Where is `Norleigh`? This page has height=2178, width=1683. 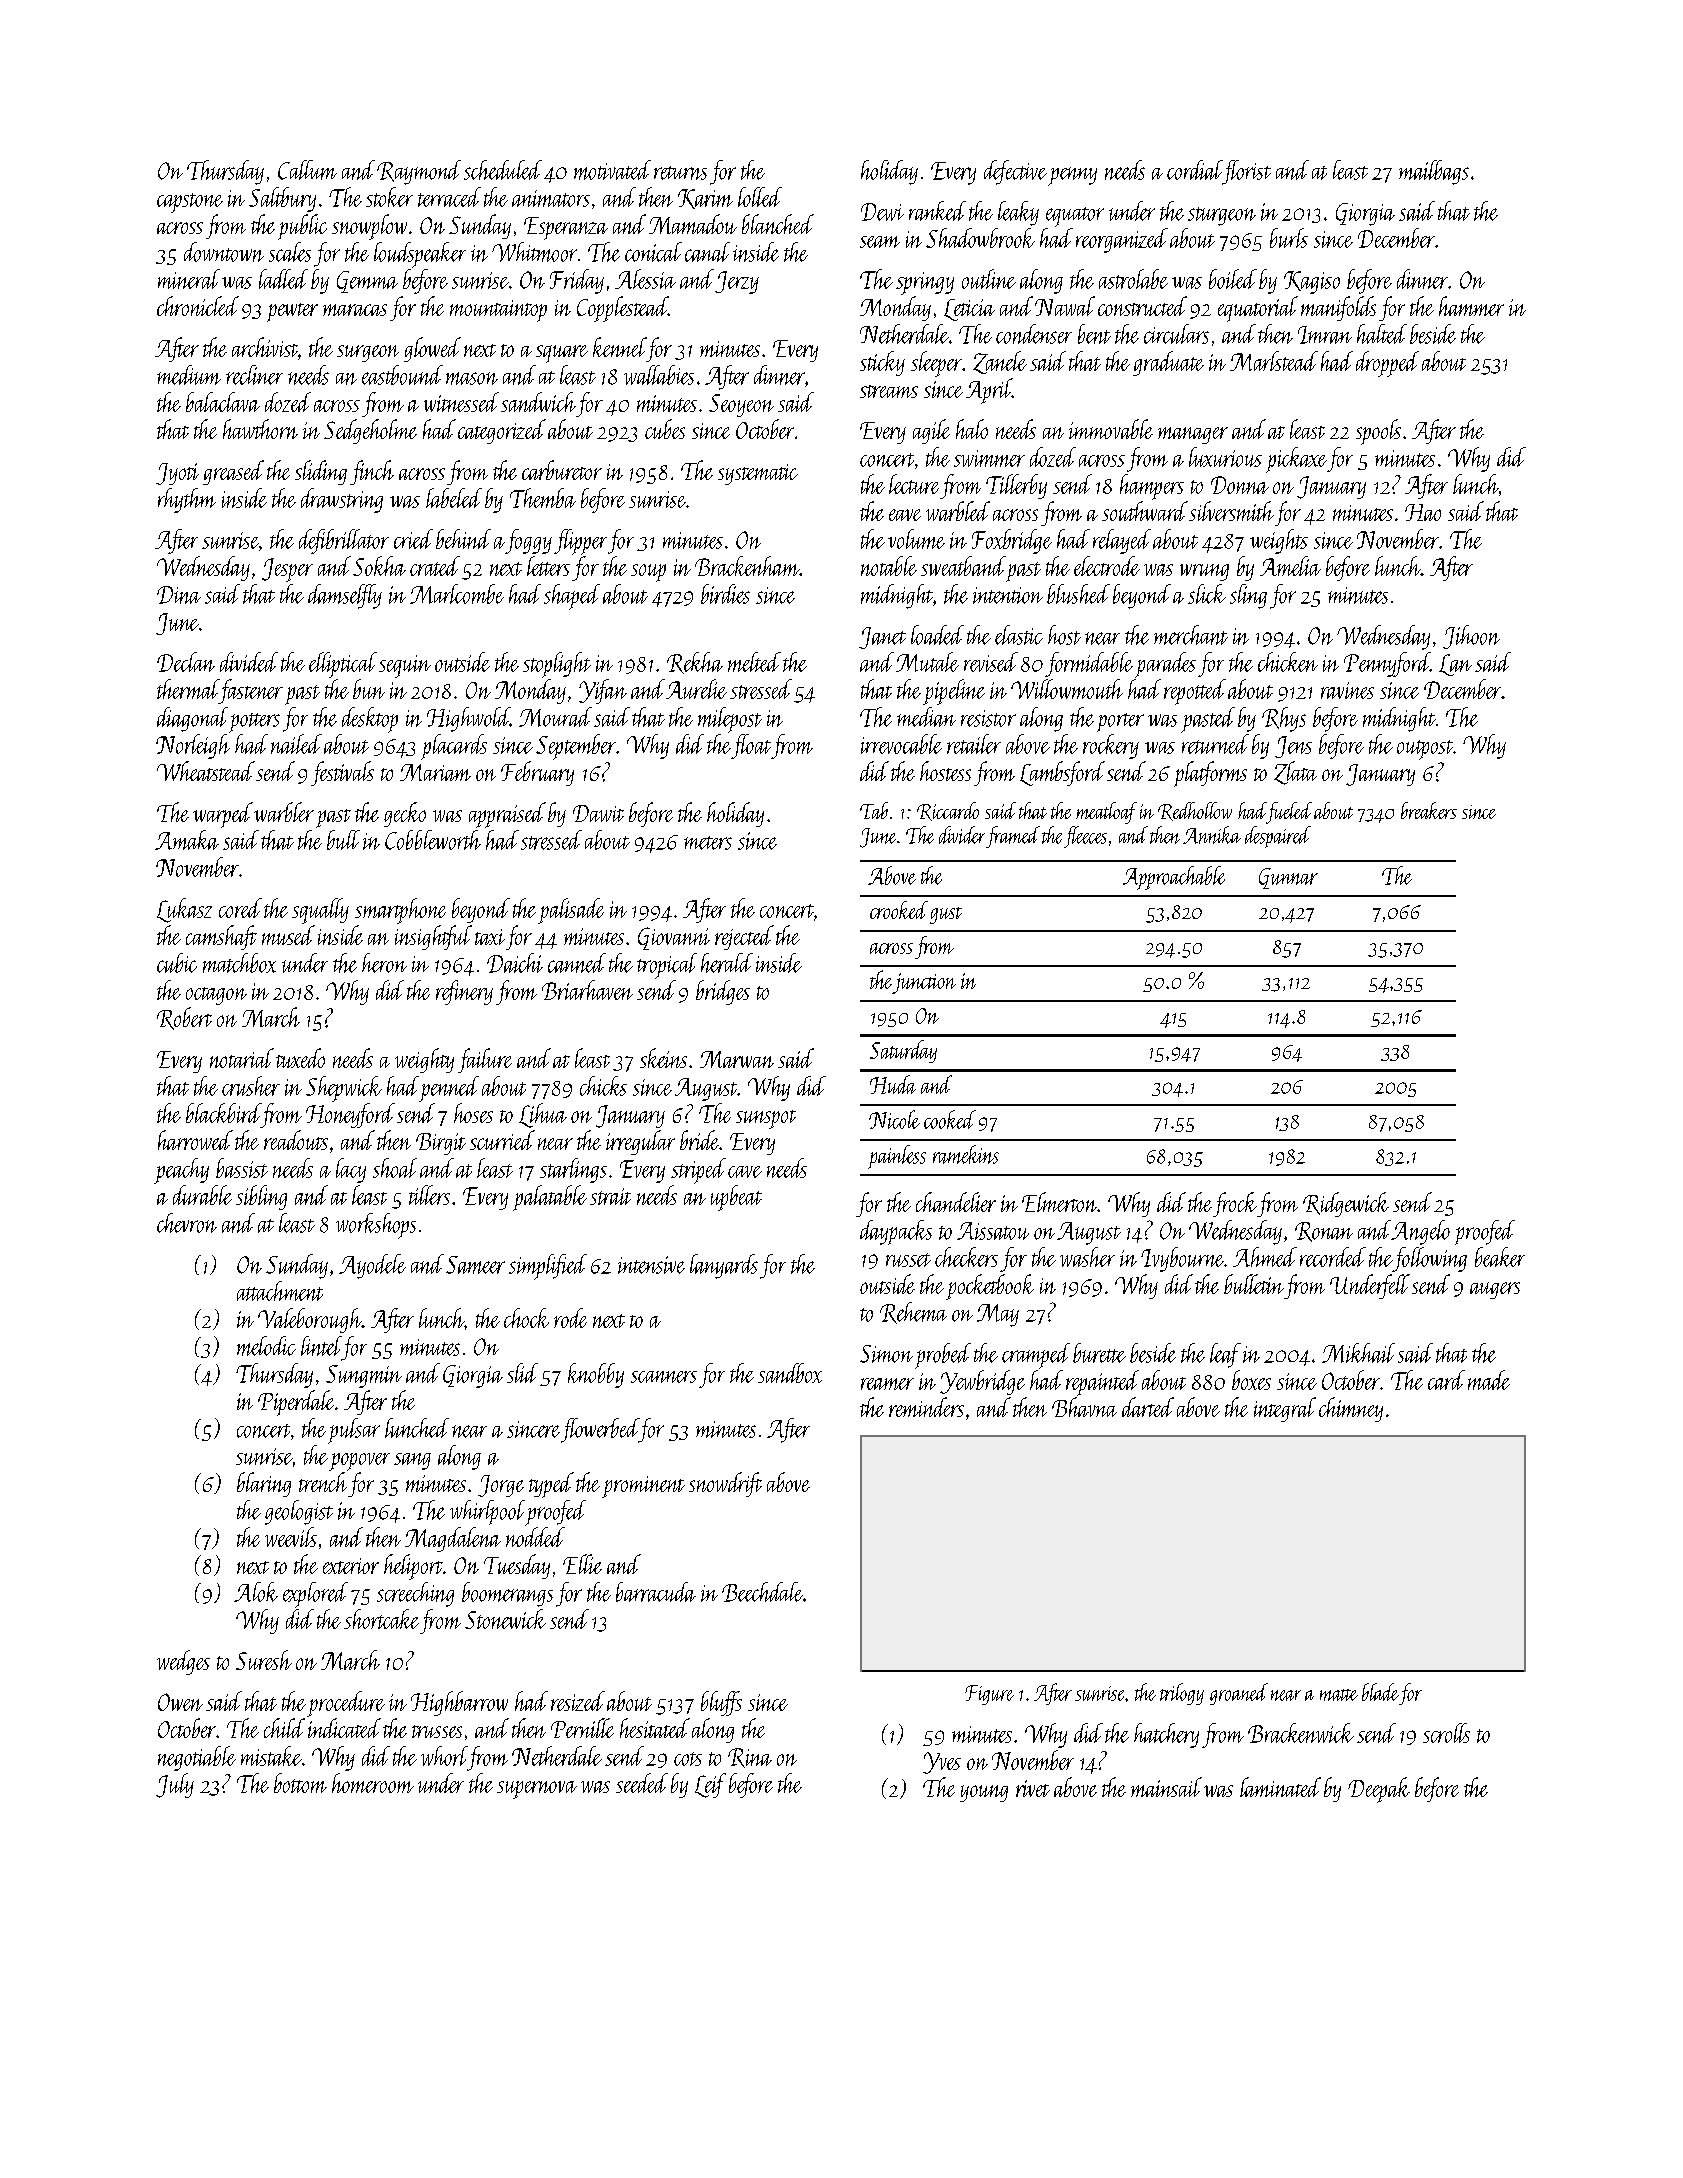 Norleigh is located at coordinates (193, 746).
